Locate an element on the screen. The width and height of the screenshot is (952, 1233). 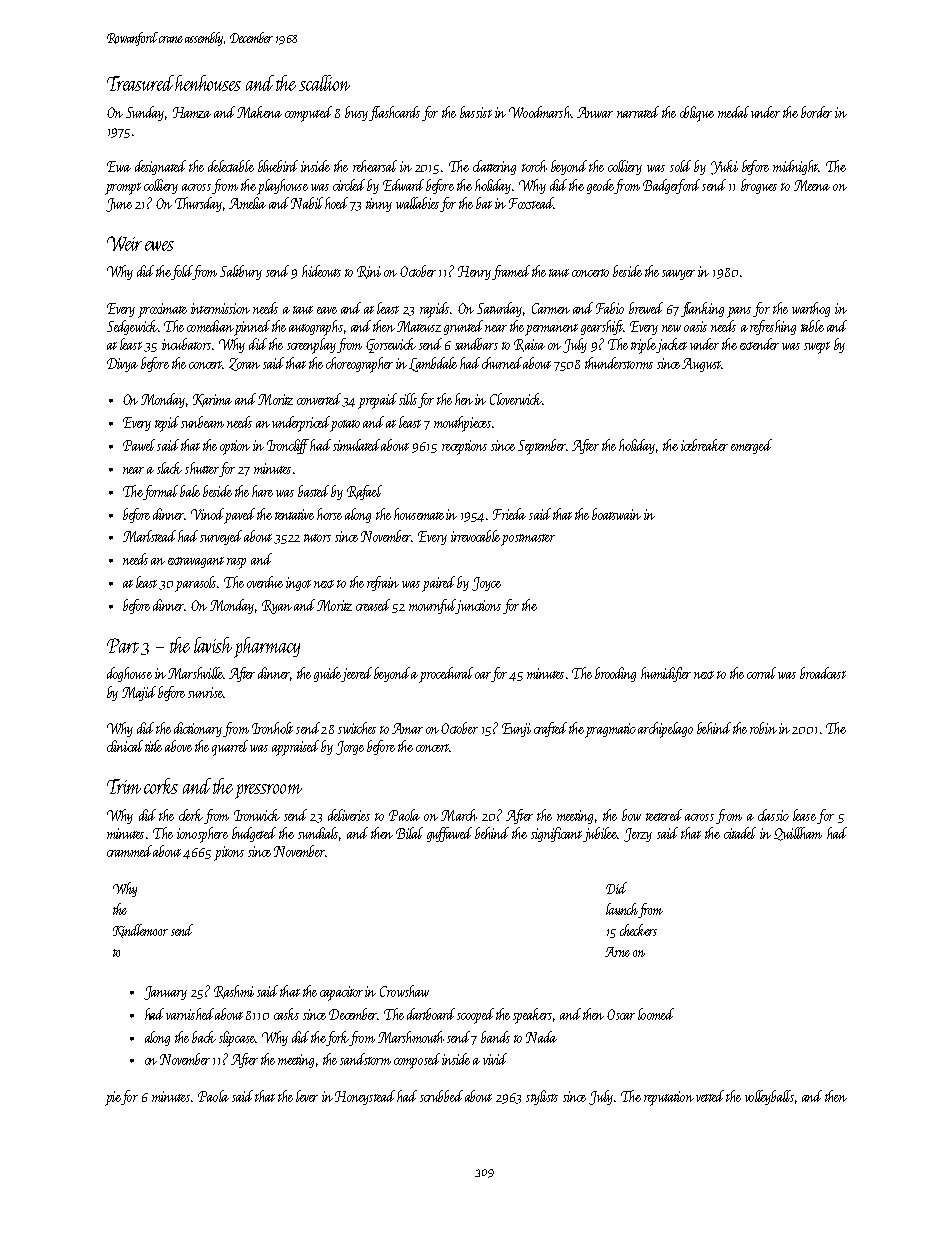
Treasured is located at coordinates (141, 83).
